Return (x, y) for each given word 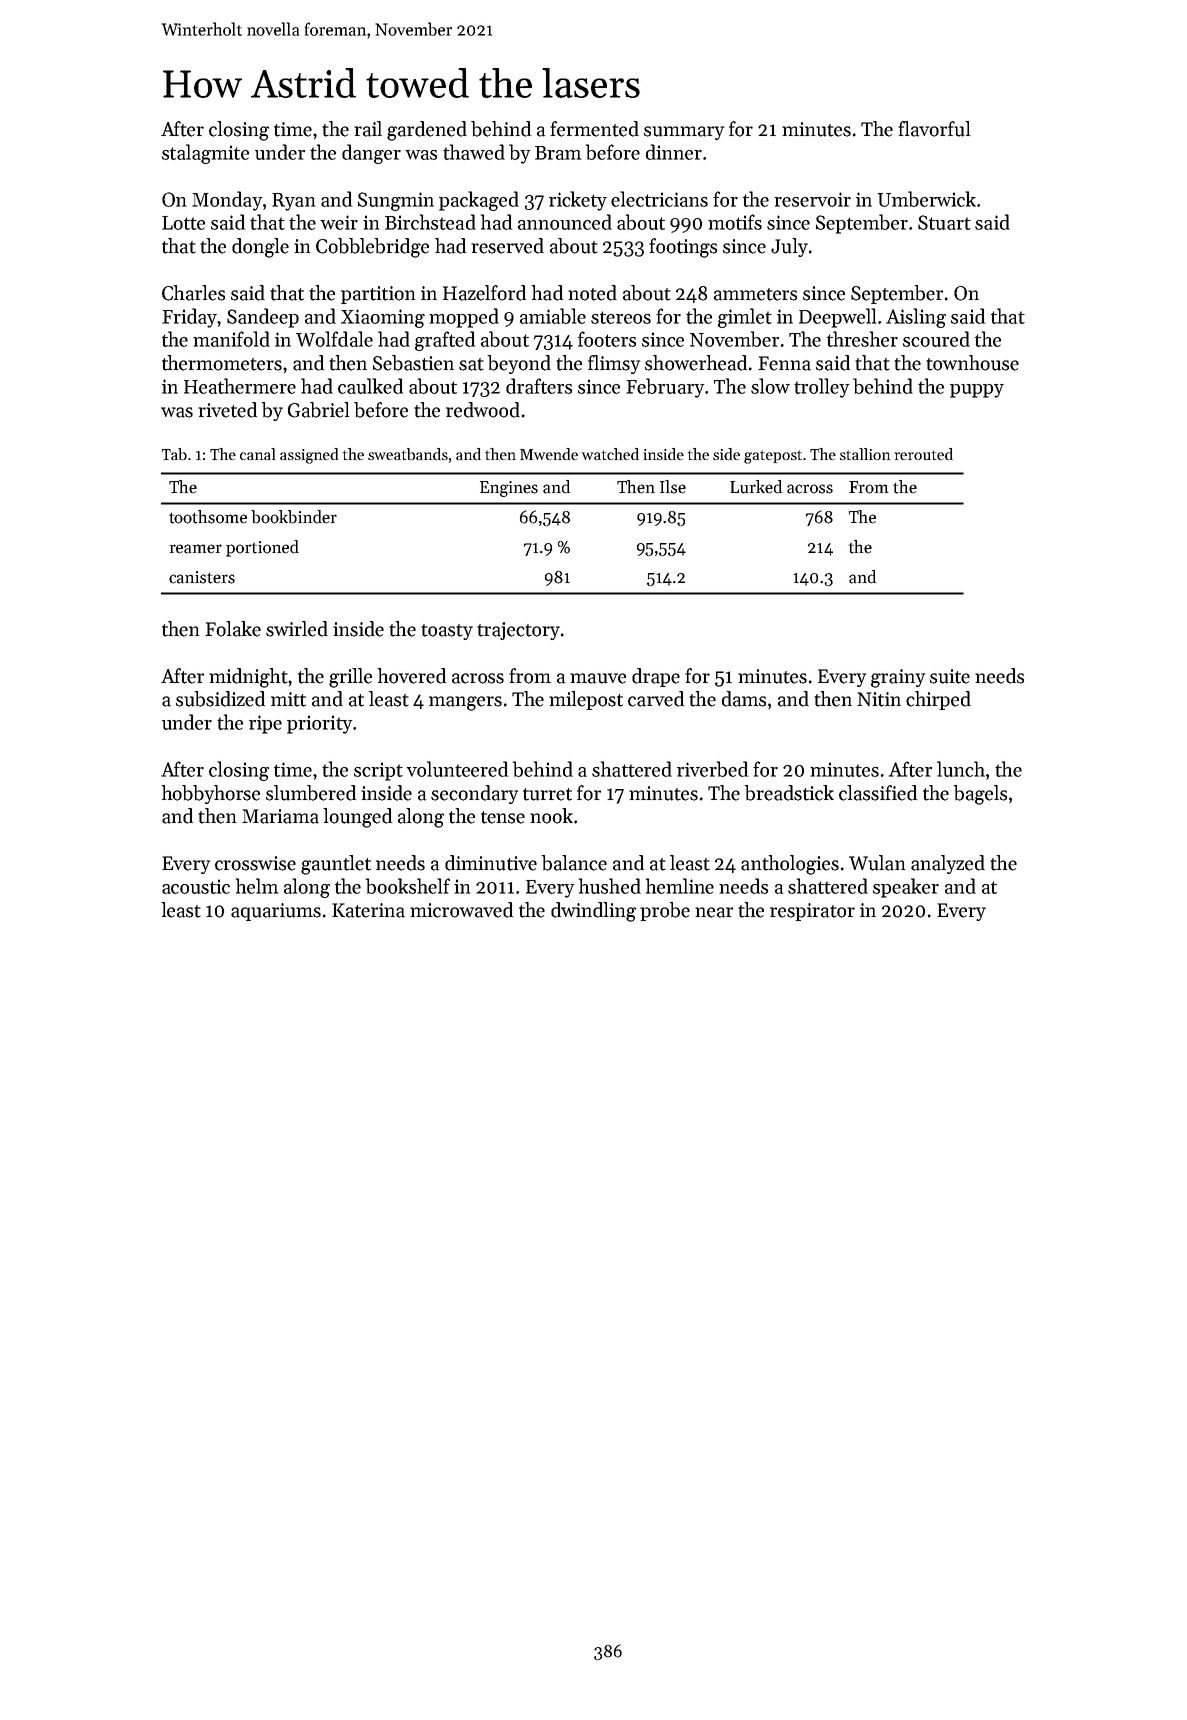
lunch (961, 769)
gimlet (745, 318)
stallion (865, 454)
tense (503, 817)
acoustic (196, 886)
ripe (265, 724)
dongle (260, 248)
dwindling (593, 912)
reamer (196, 549)
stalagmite (205, 154)
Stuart (944, 222)
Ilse (673, 487)
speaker (906, 888)
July (789, 247)
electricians (659, 199)
